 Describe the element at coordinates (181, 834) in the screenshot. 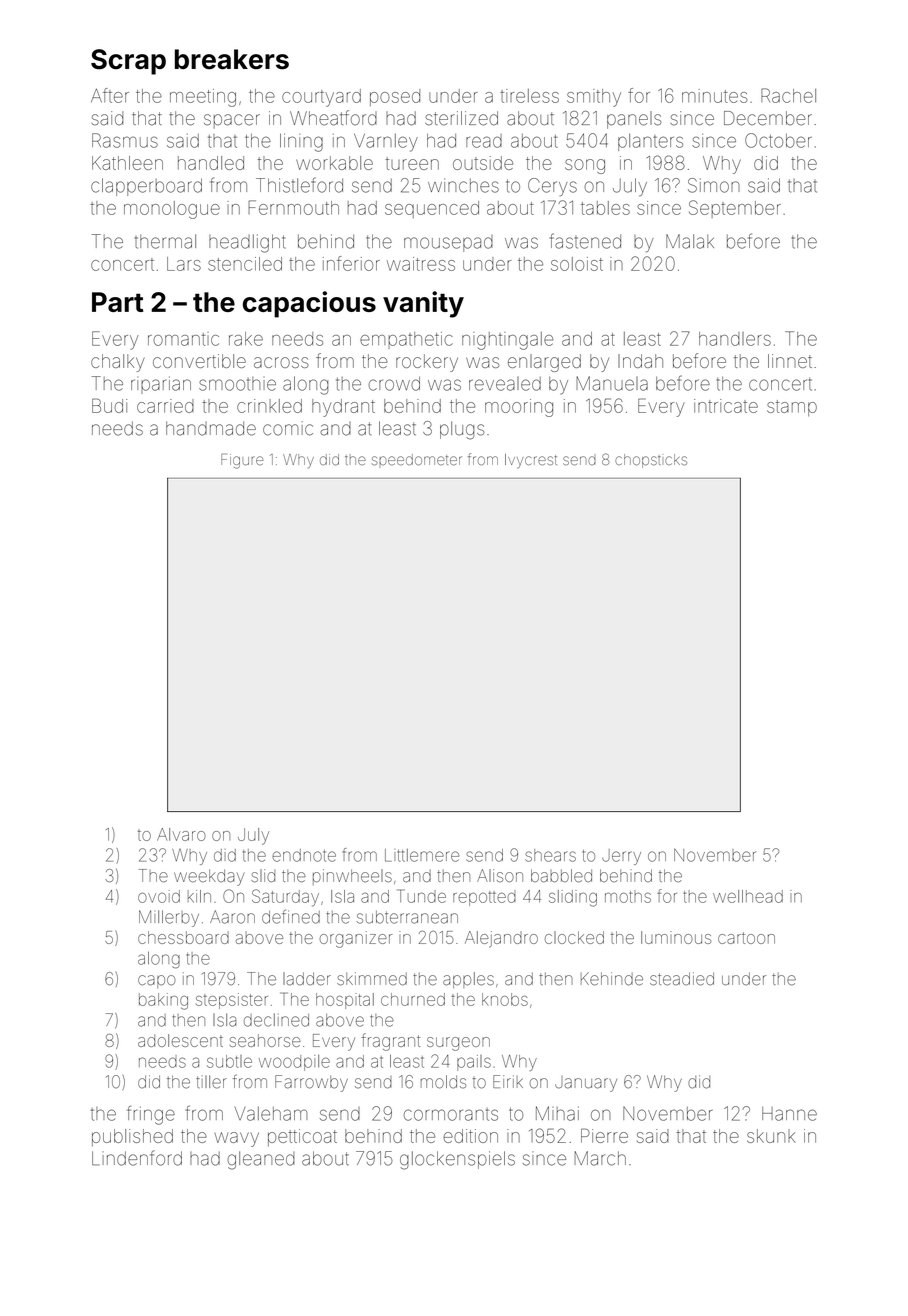

I see `Alvaro` at that location.
